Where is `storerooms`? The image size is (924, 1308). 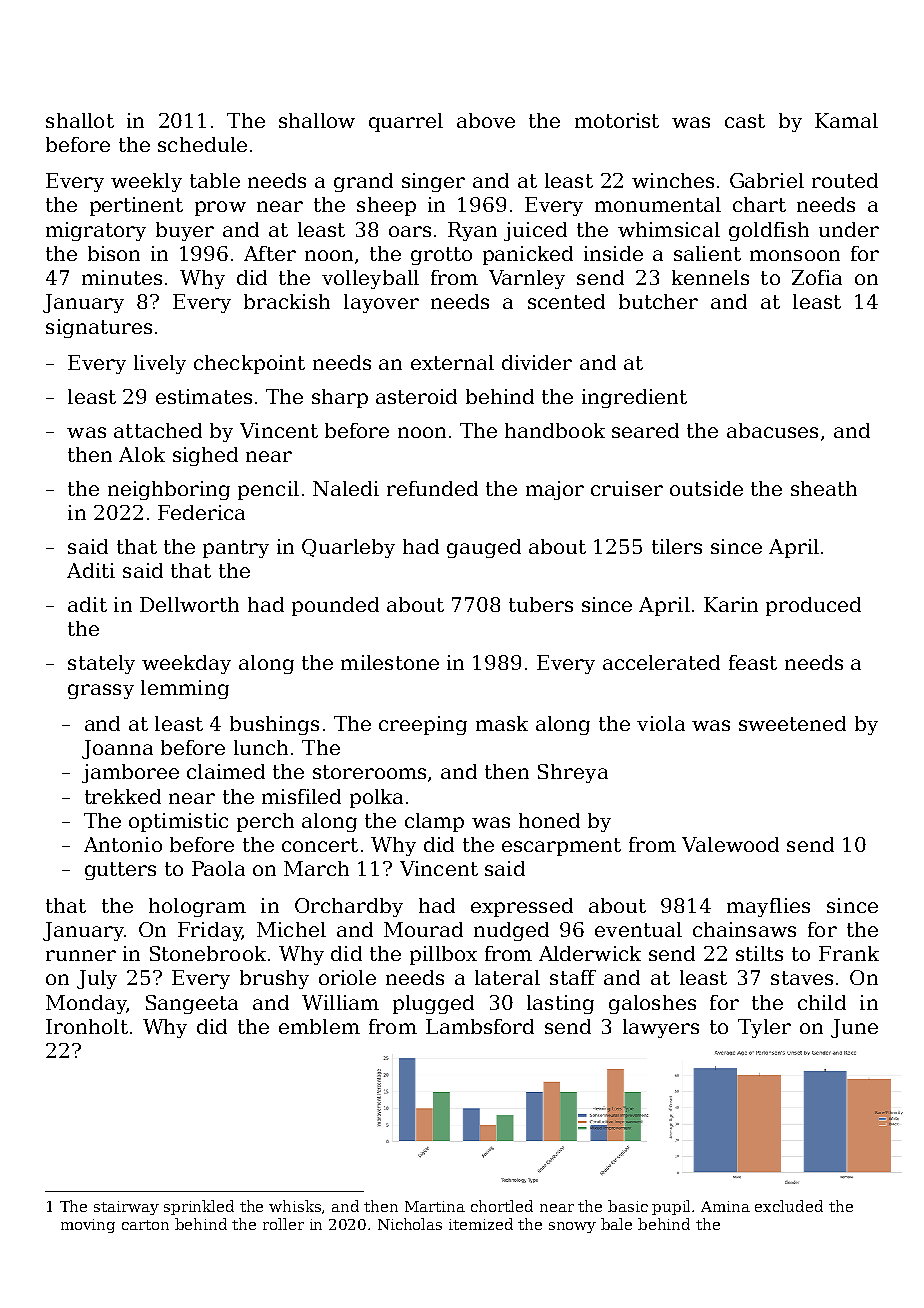
storerooms is located at coordinates (369, 772).
